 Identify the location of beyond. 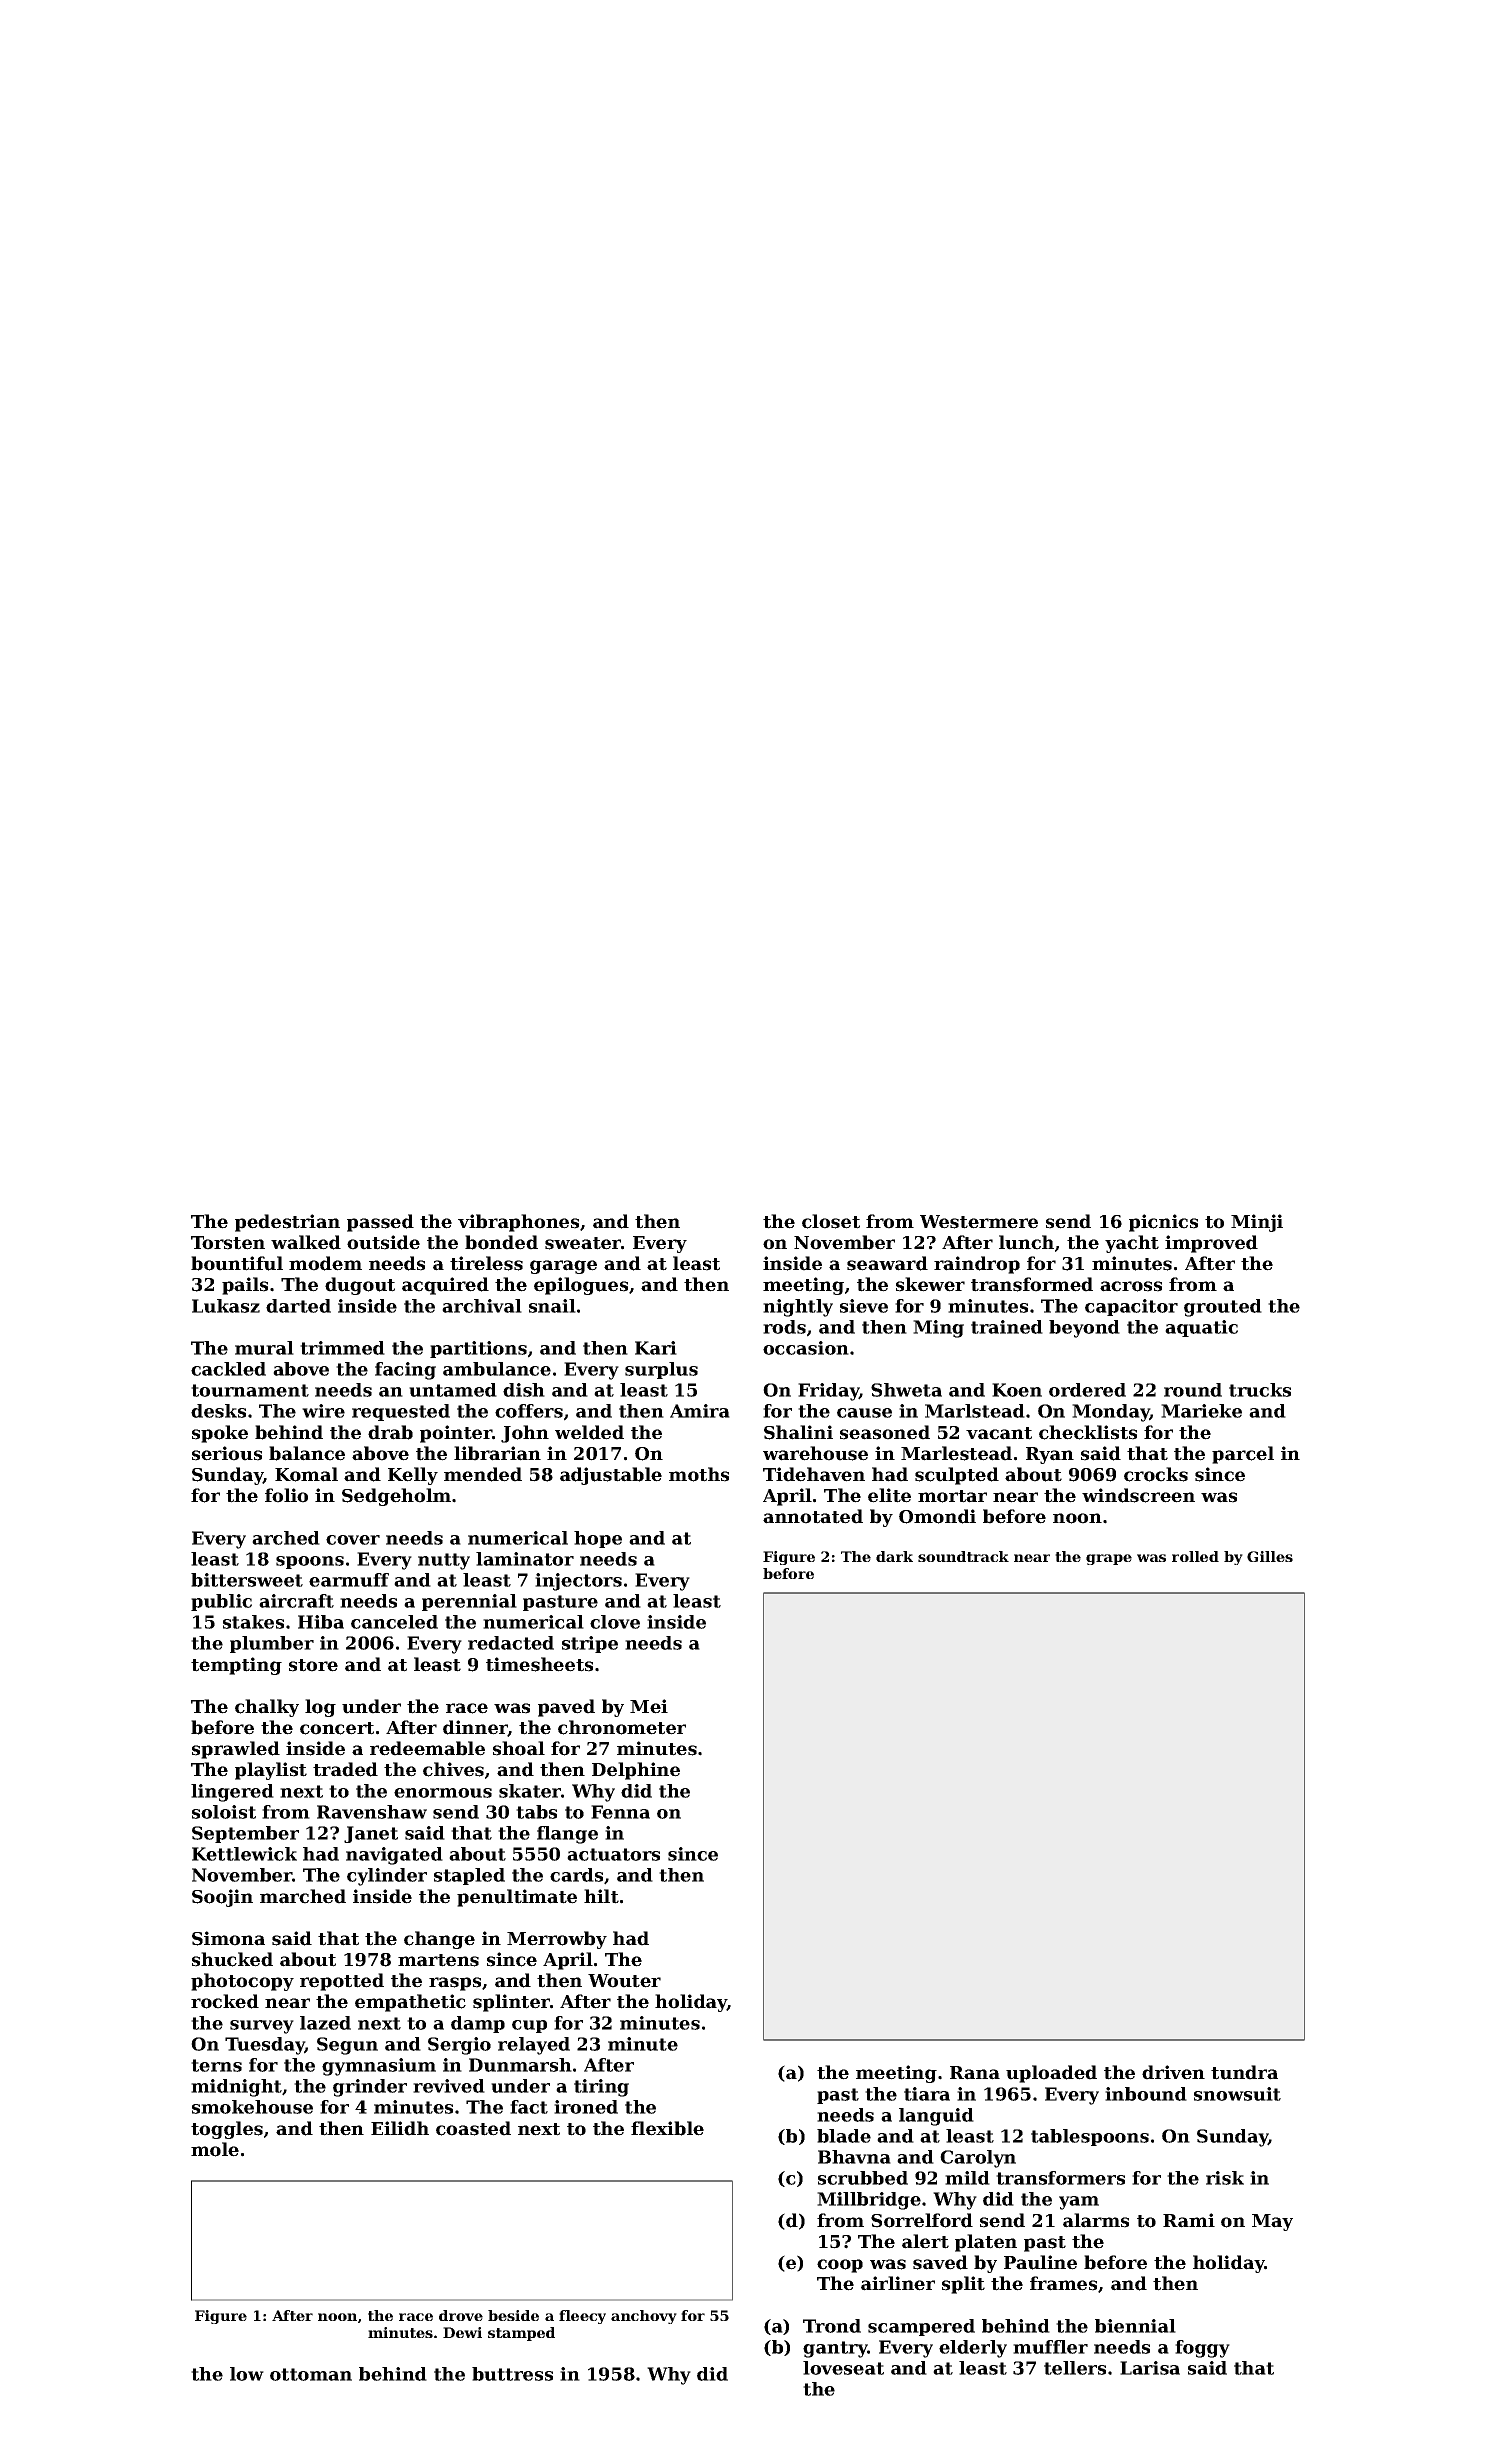
(1084, 1329).
